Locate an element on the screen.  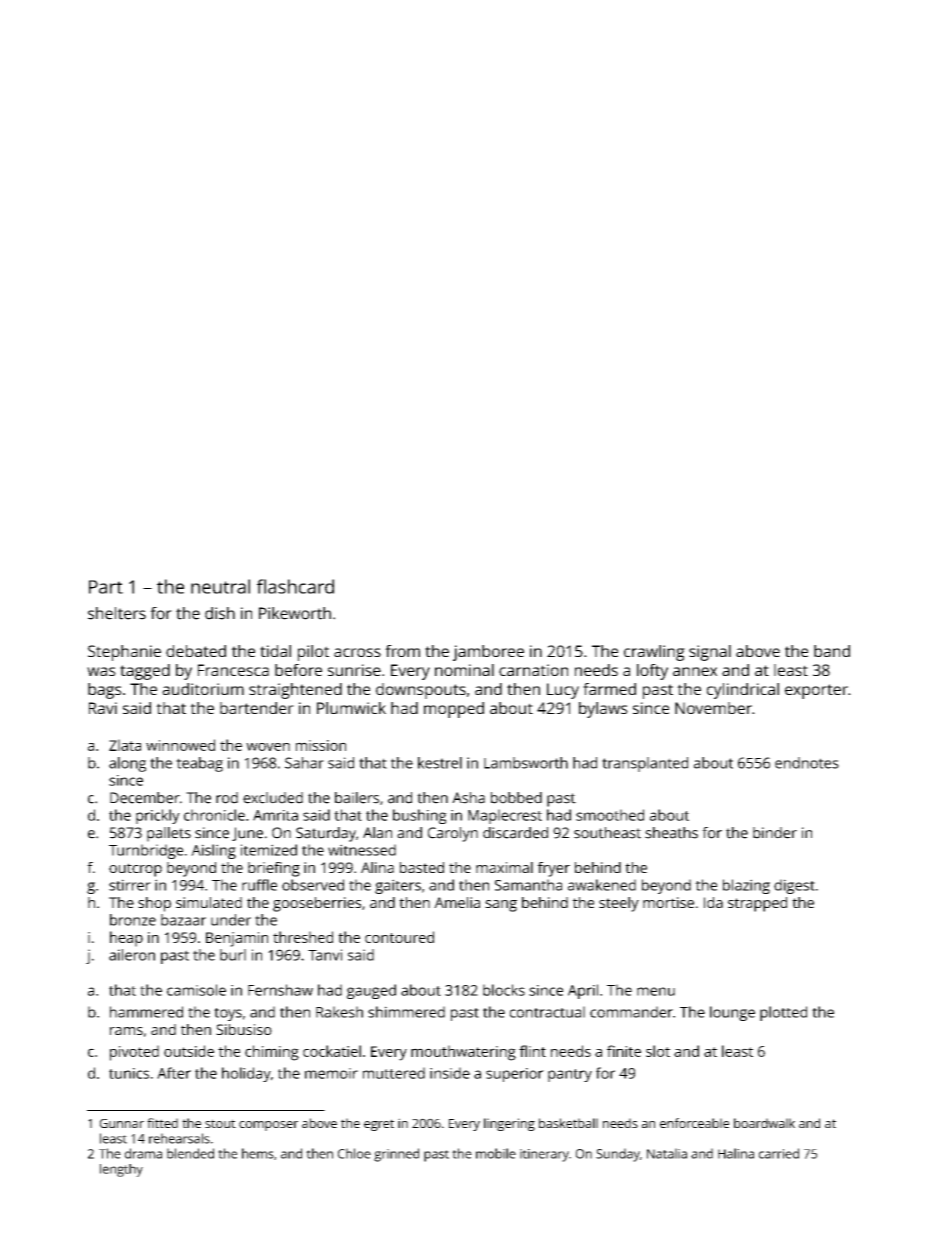
Plumwick is located at coordinates (351, 708).
